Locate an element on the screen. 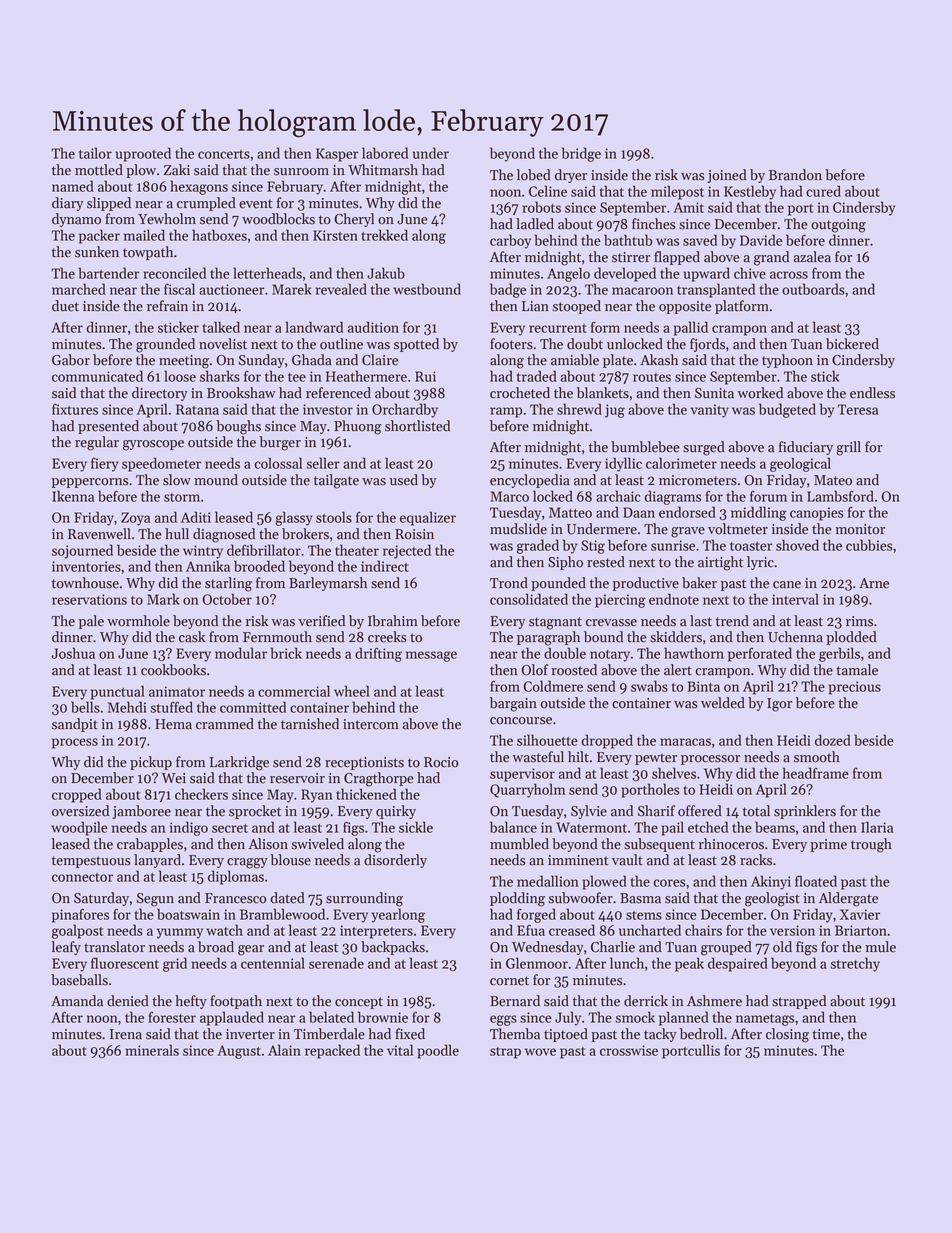 The image size is (952, 1233). Olof is located at coordinates (535, 670).
